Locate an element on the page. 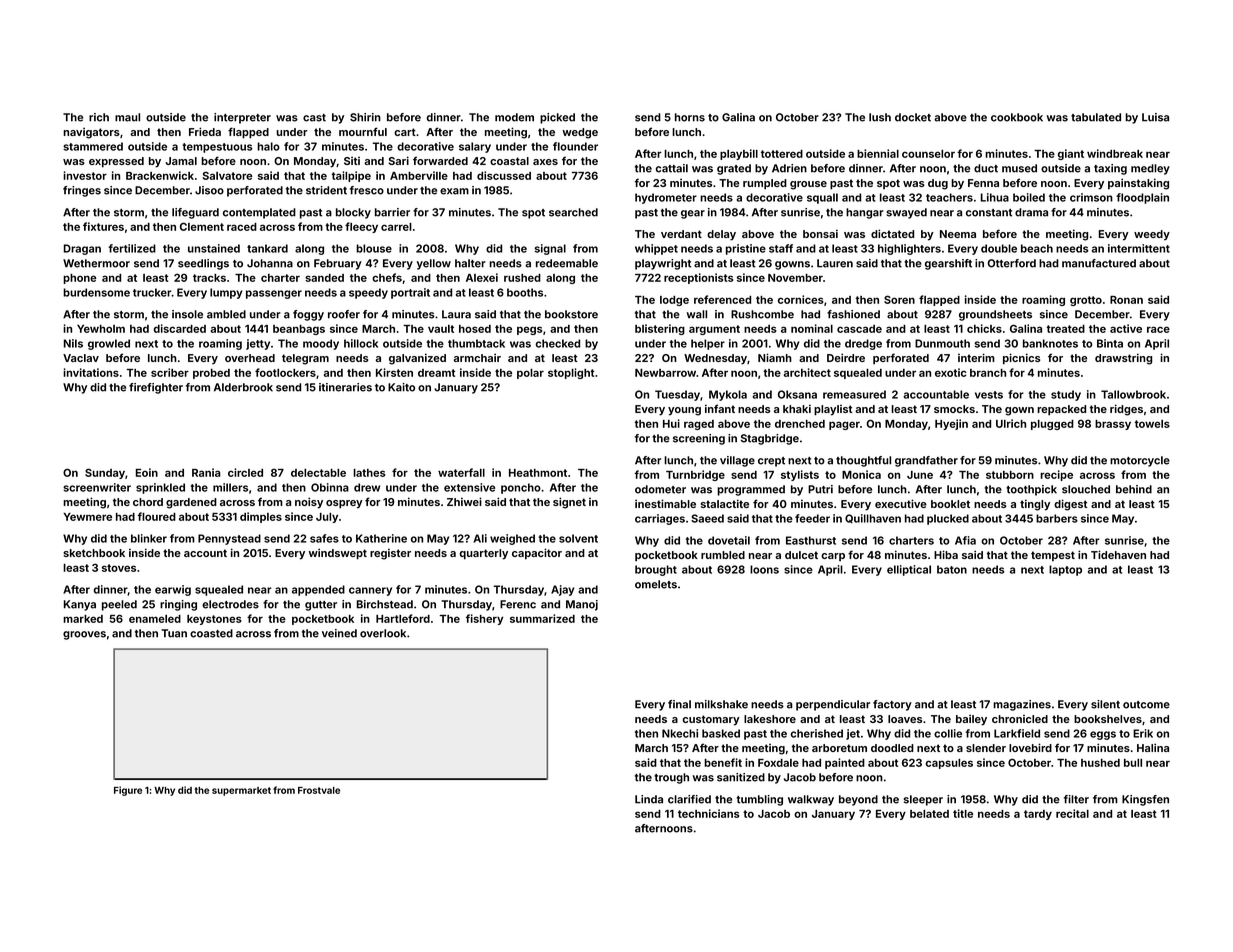 The image size is (1233, 952). outcome is located at coordinates (1146, 705).
